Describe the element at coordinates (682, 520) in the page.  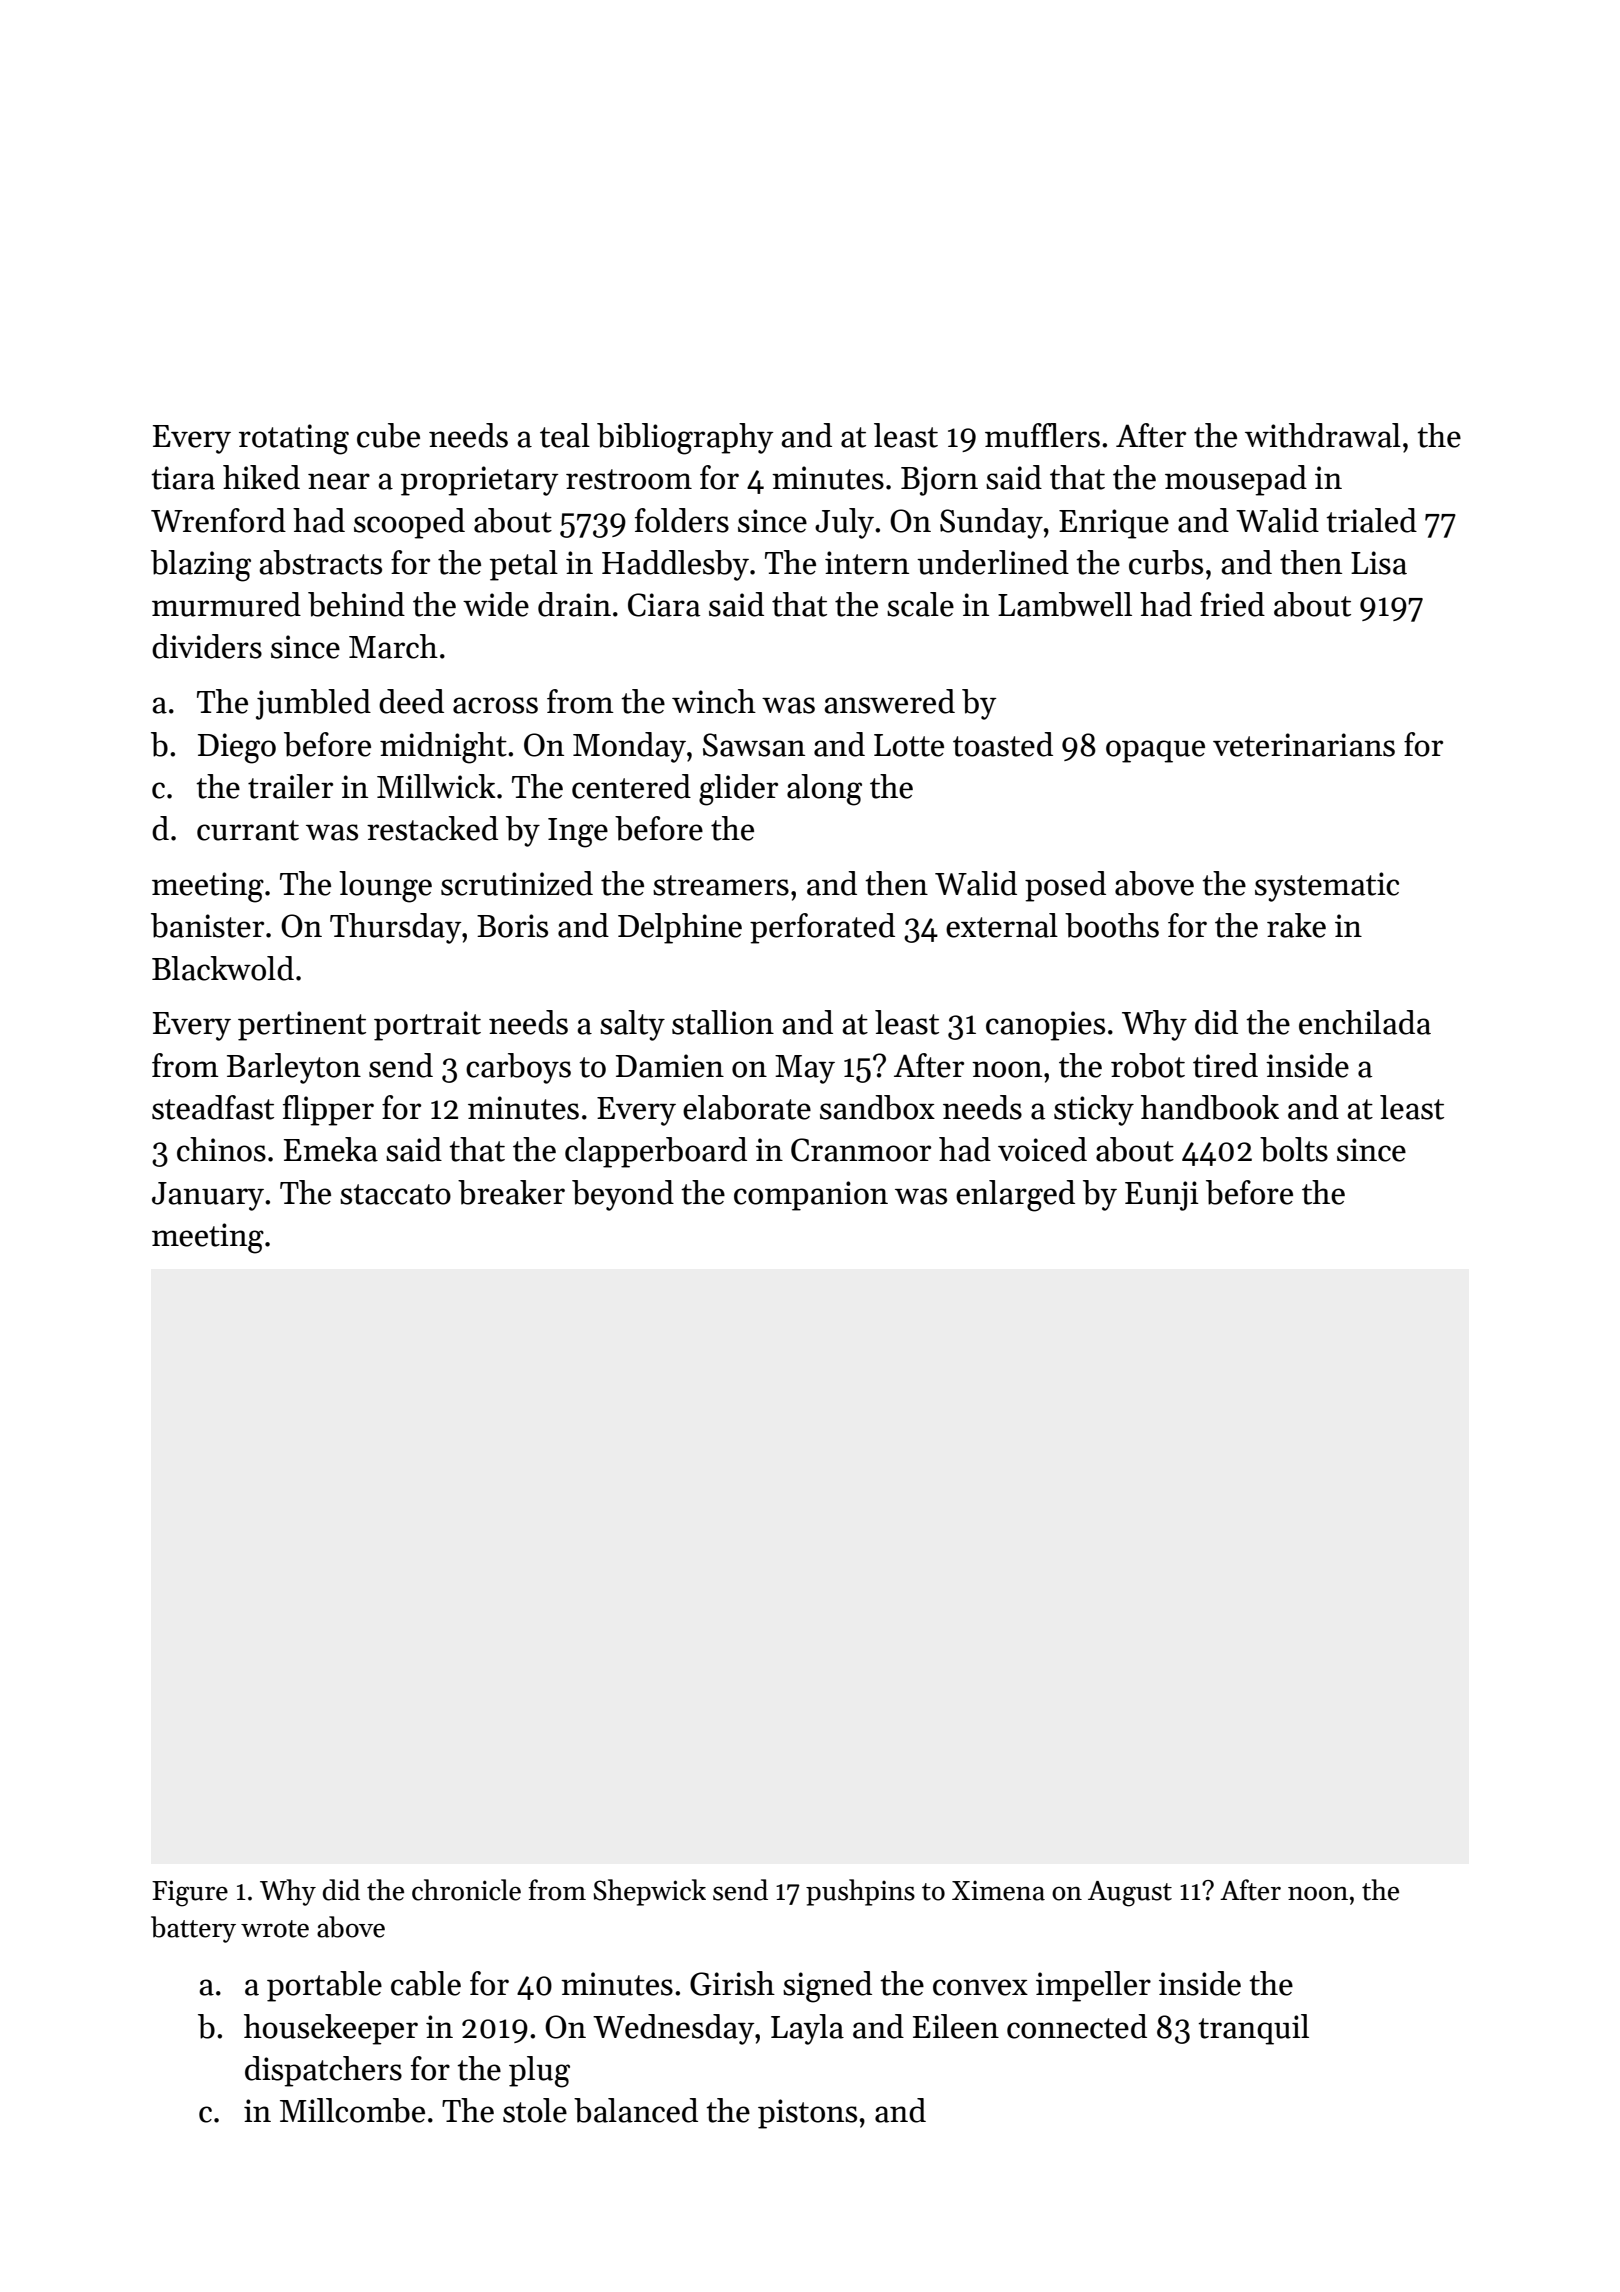
I see `folders` at that location.
